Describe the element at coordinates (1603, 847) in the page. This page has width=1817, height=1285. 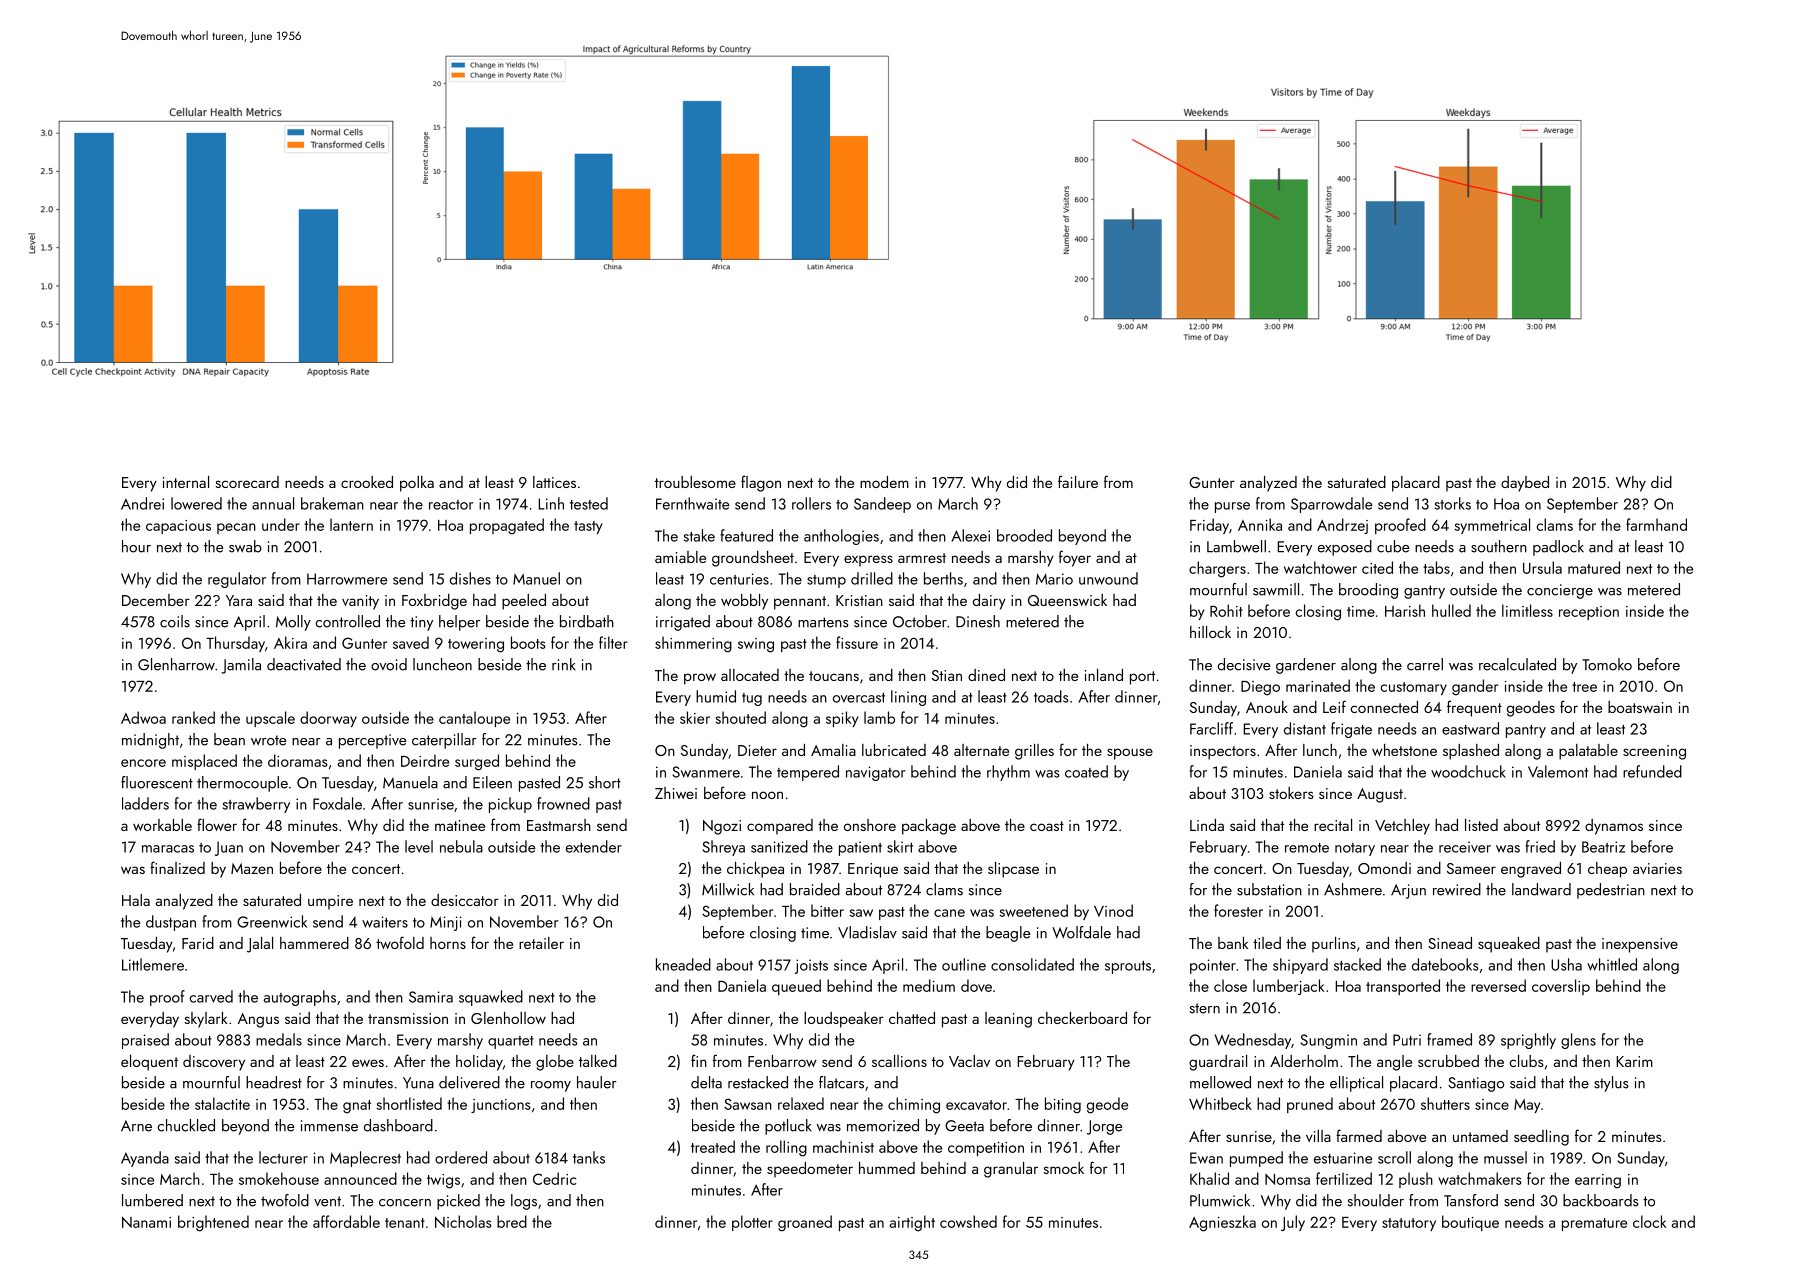
I see `Beatriz` at that location.
